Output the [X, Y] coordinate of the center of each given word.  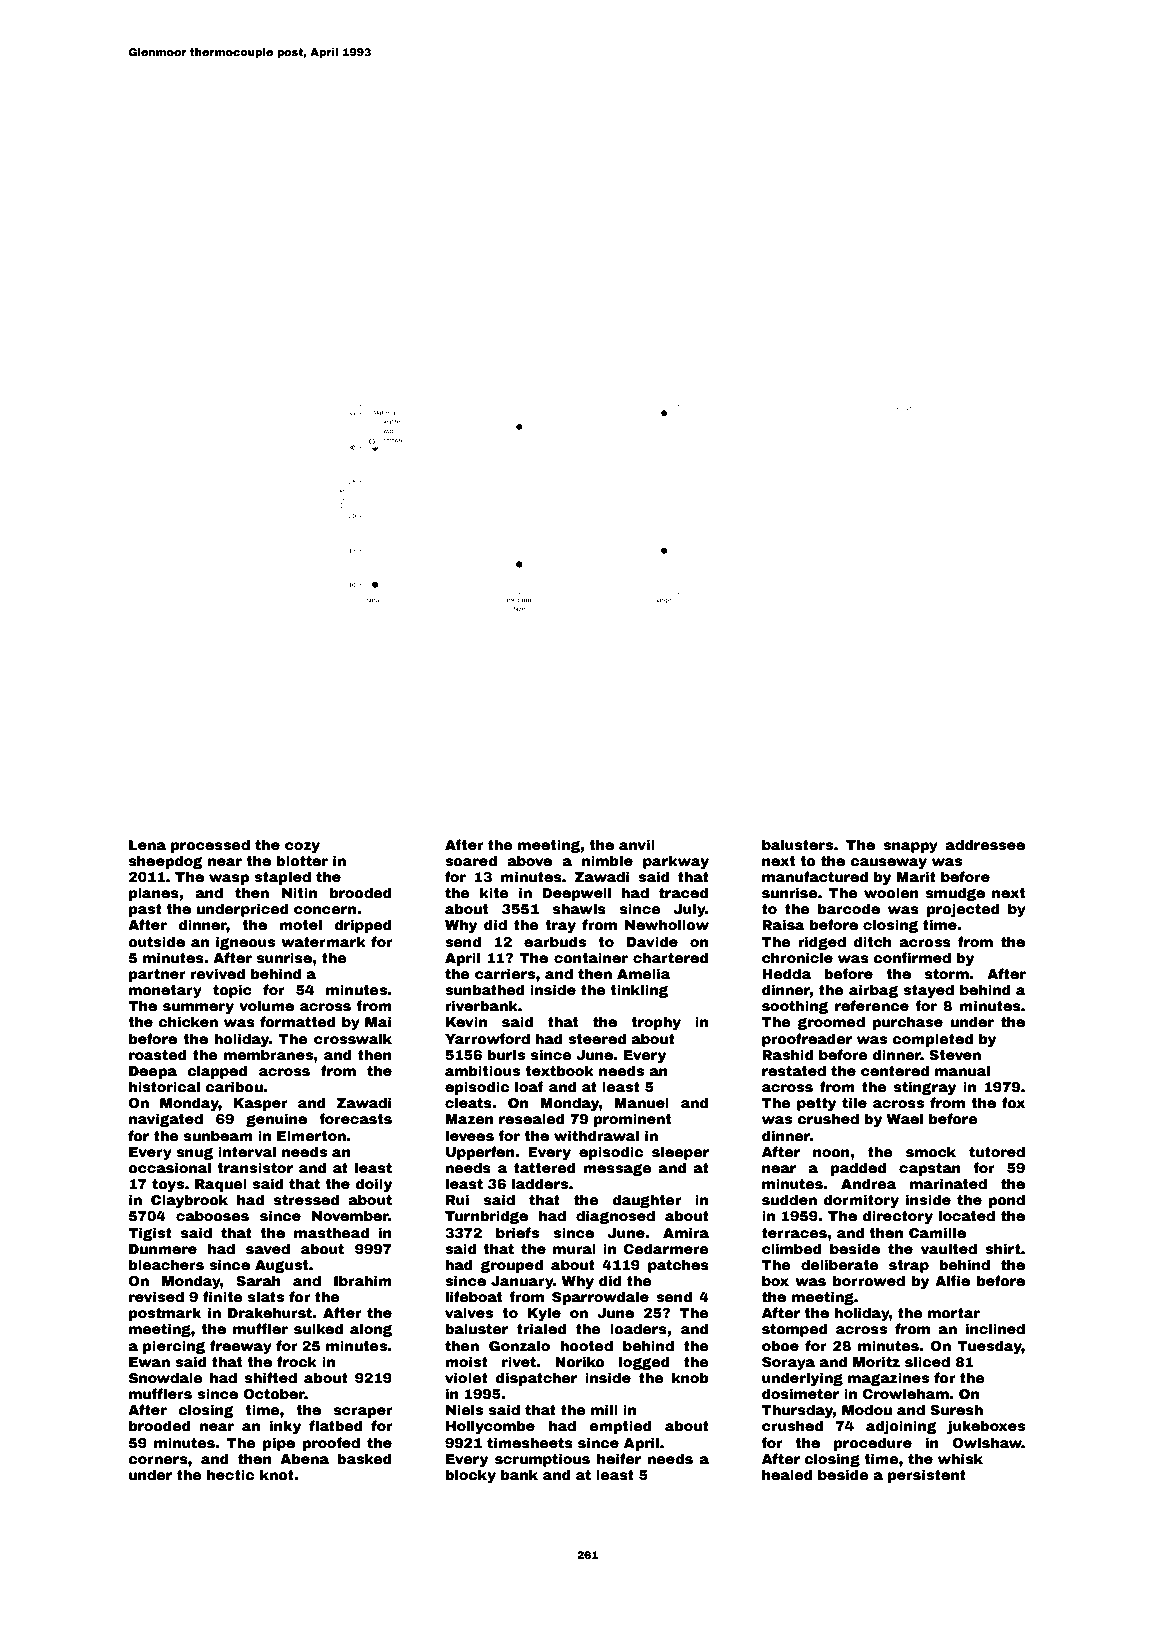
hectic [230, 1474]
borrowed [869, 1280]
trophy [656, 1023]
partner [157, 975]
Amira [686, 1232]
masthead [331, 1232]
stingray [925, 1088]
